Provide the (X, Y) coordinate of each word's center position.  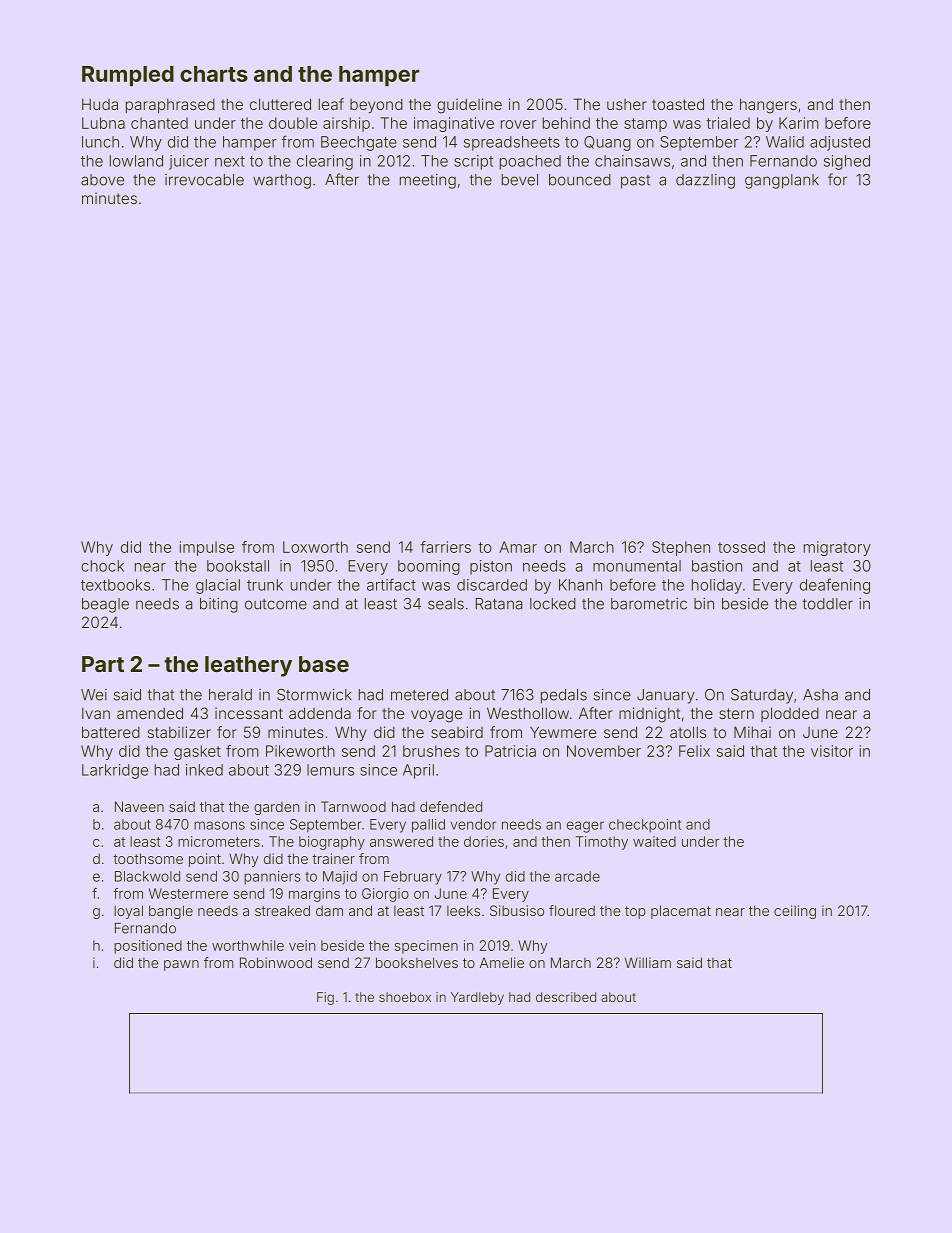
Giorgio (385, 895)
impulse (207, 548)
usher (627, 104)
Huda (100, 104)
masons (219, 825)
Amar (518, 547)
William (648, 962)
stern (736, 713)
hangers (768, 106)
